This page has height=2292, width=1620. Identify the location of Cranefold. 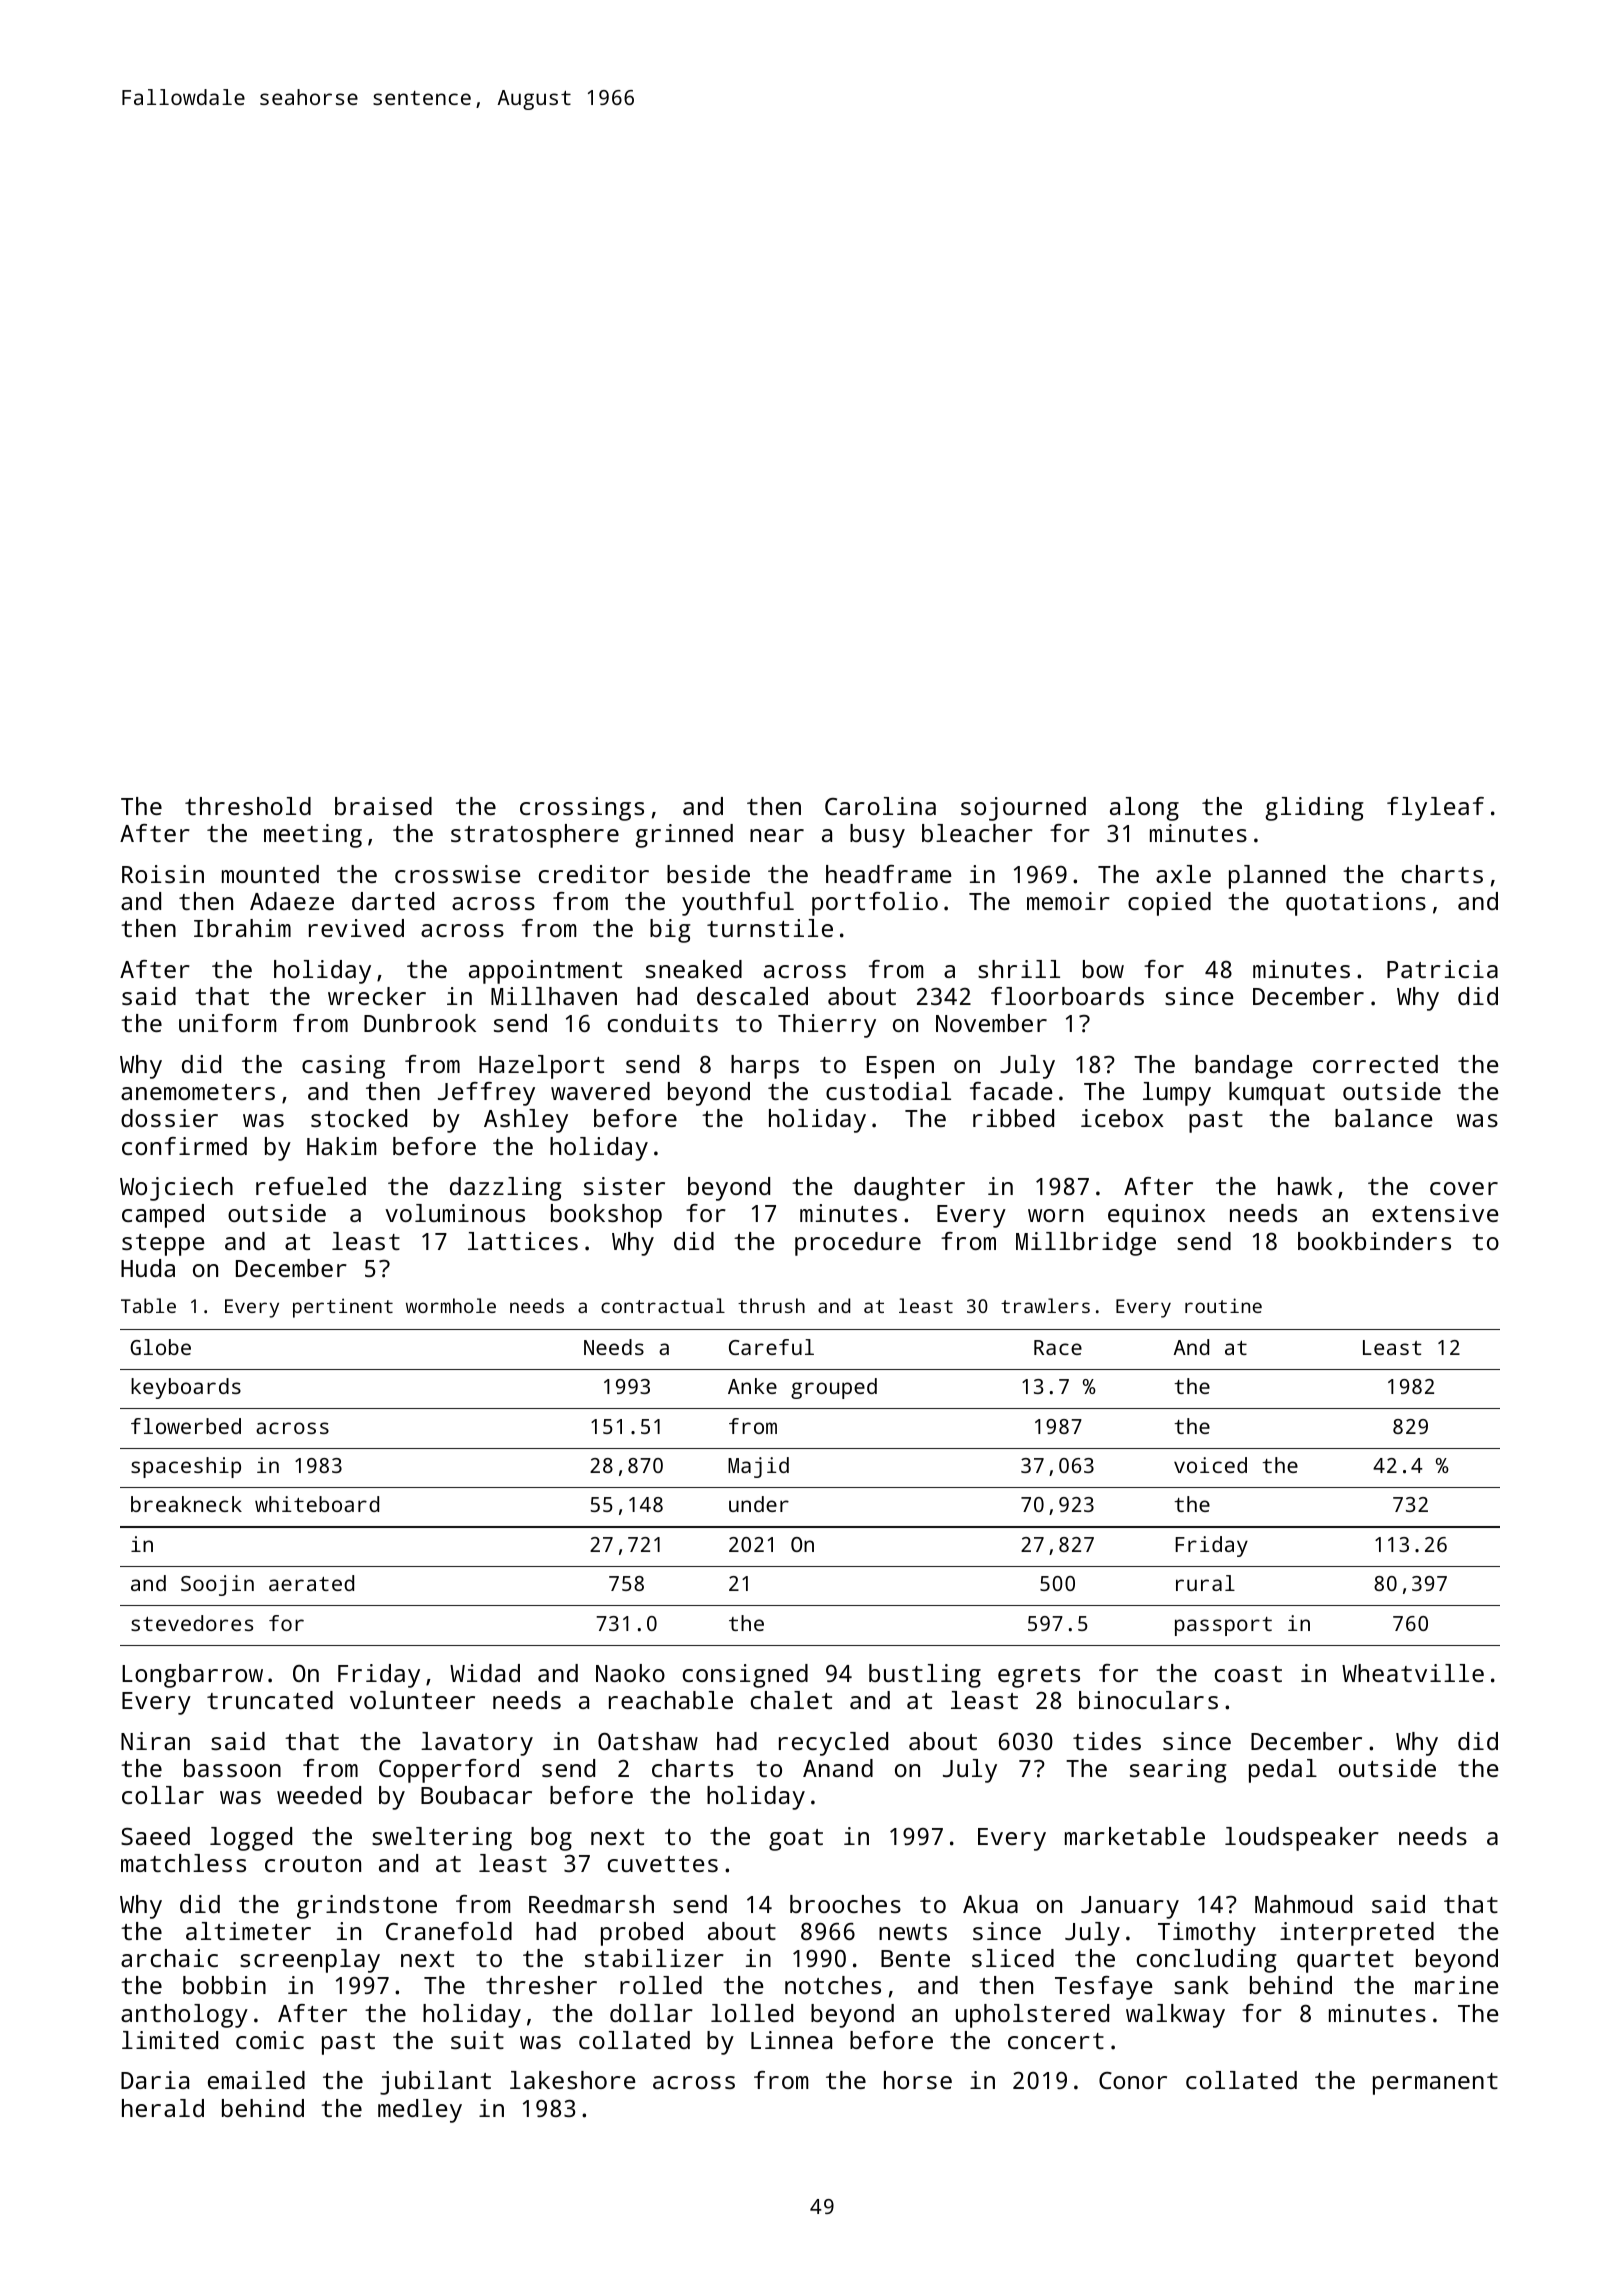
(449, 1931).
